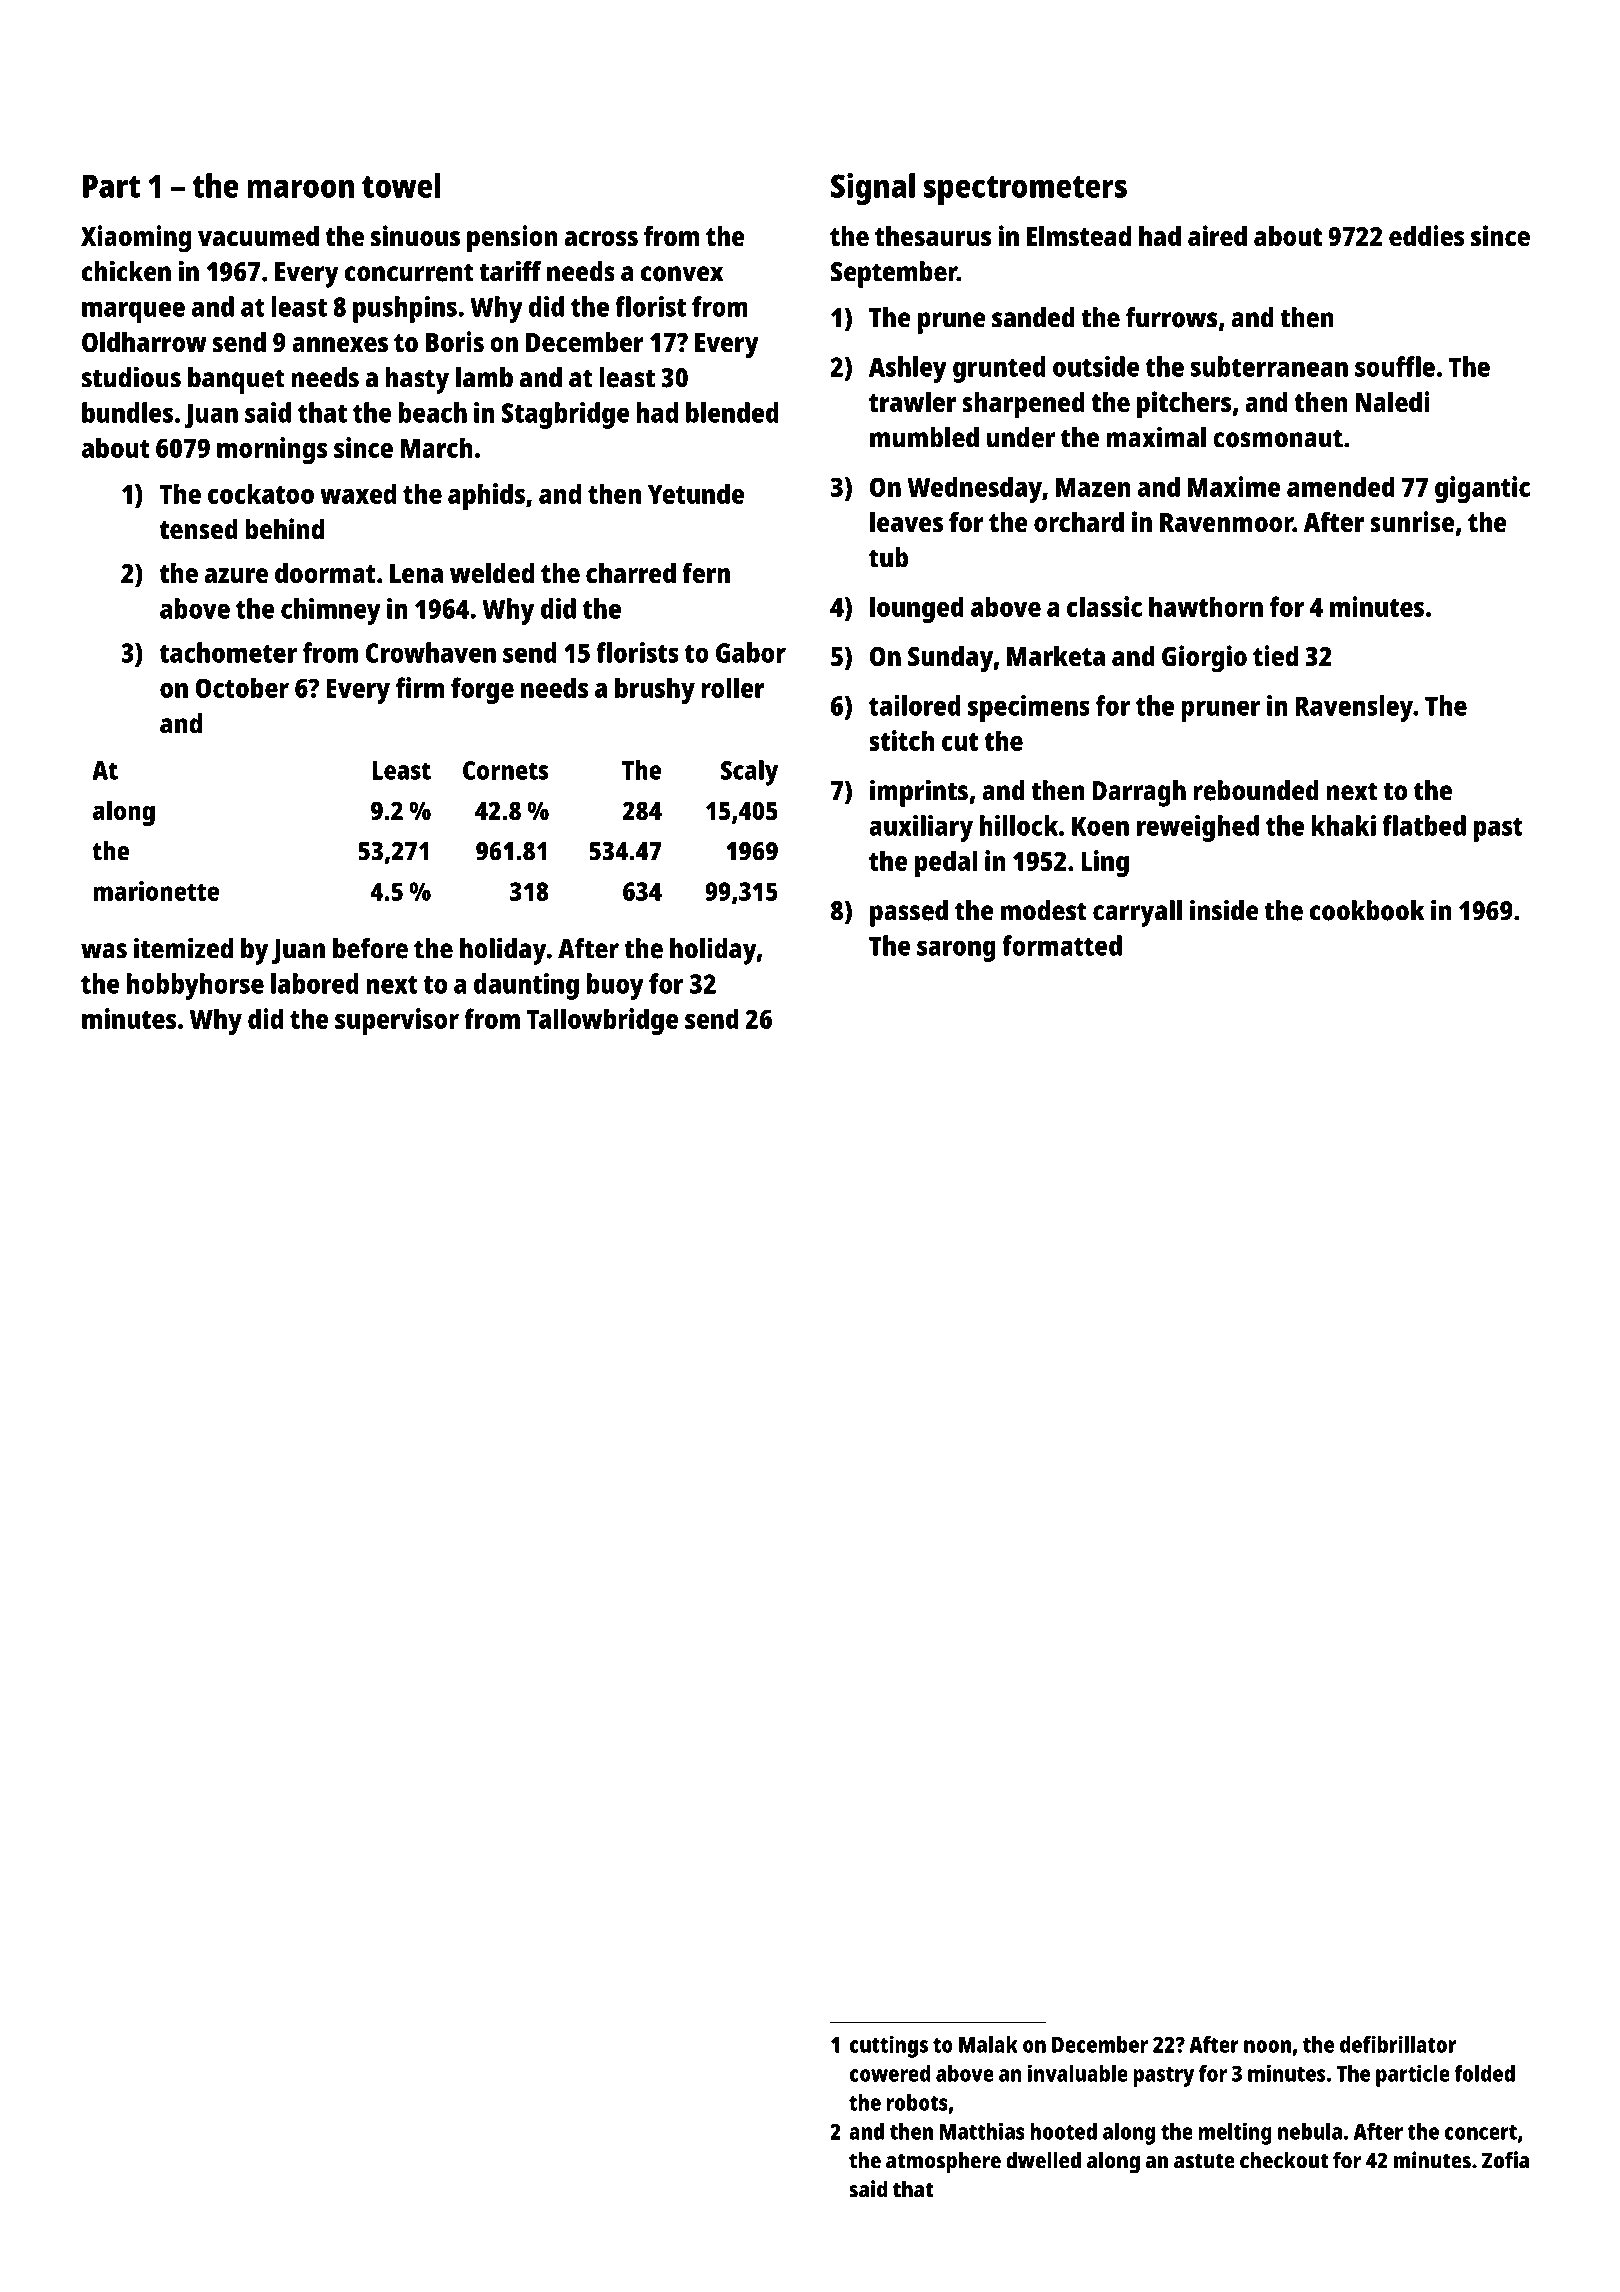 This page has height=2292, width=1620. I want to click on cuttings, so click(889, 2047).
